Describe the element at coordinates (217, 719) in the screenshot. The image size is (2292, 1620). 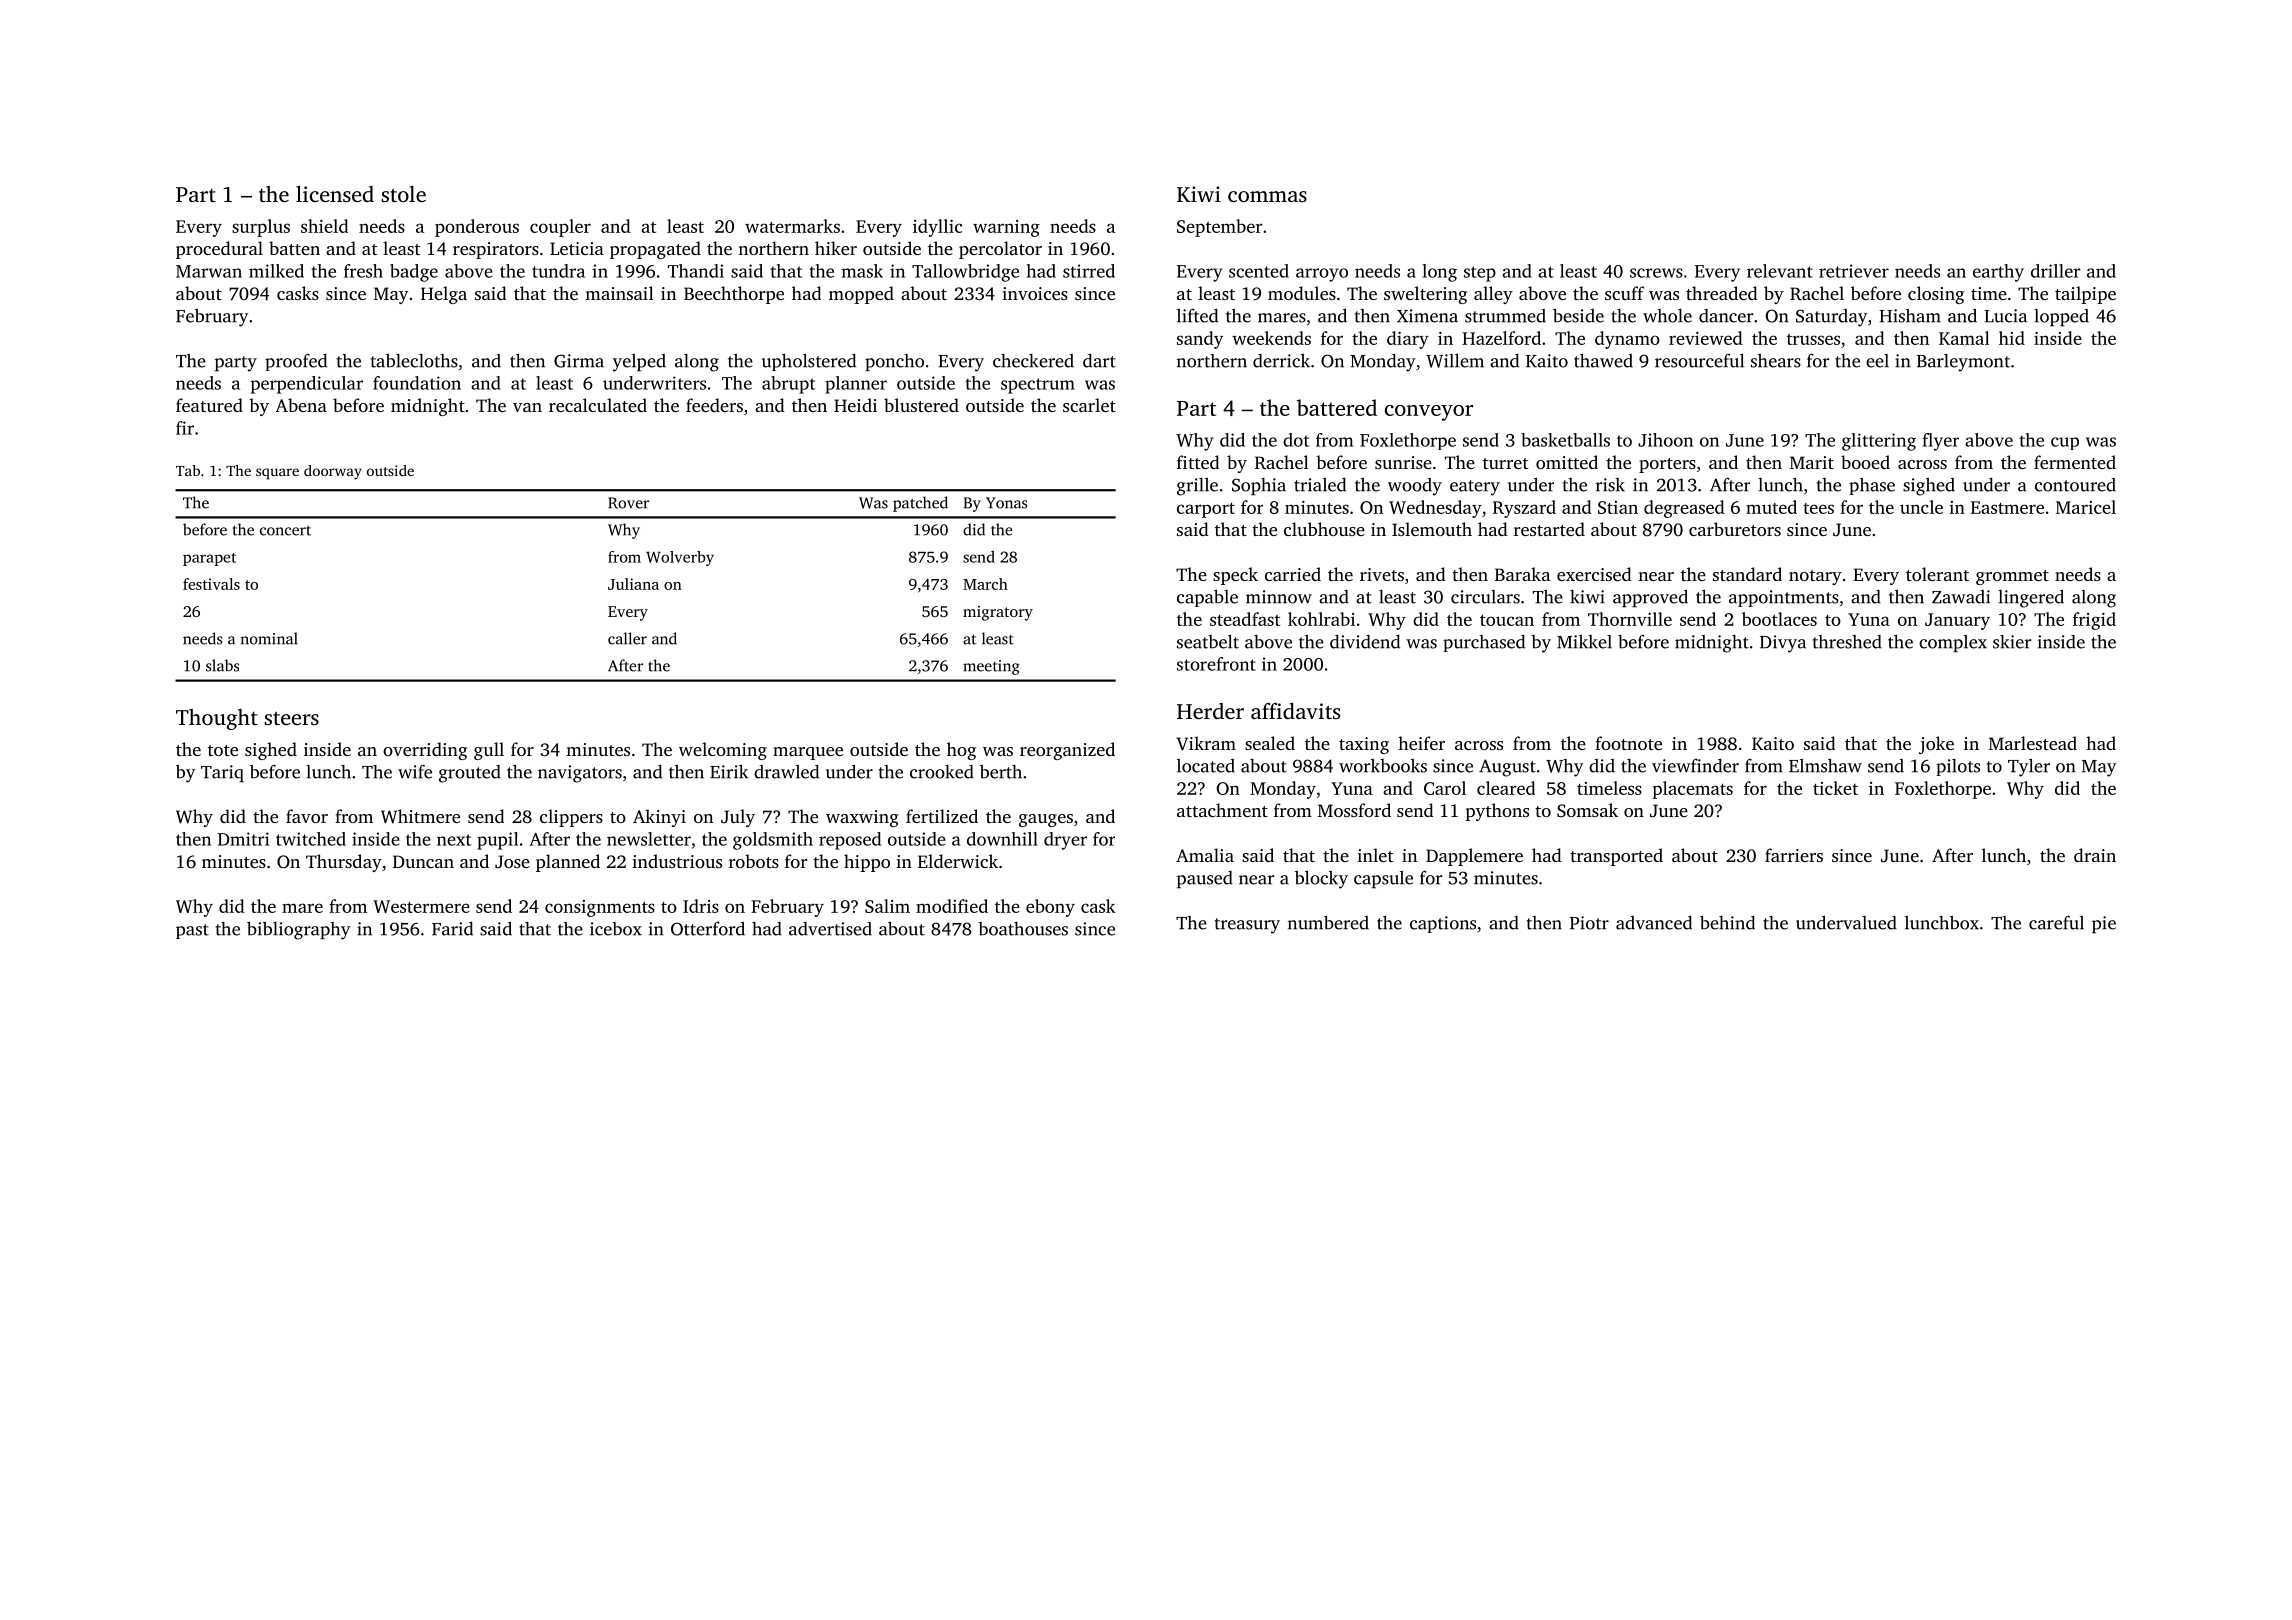
I see `Thought` at that location.
